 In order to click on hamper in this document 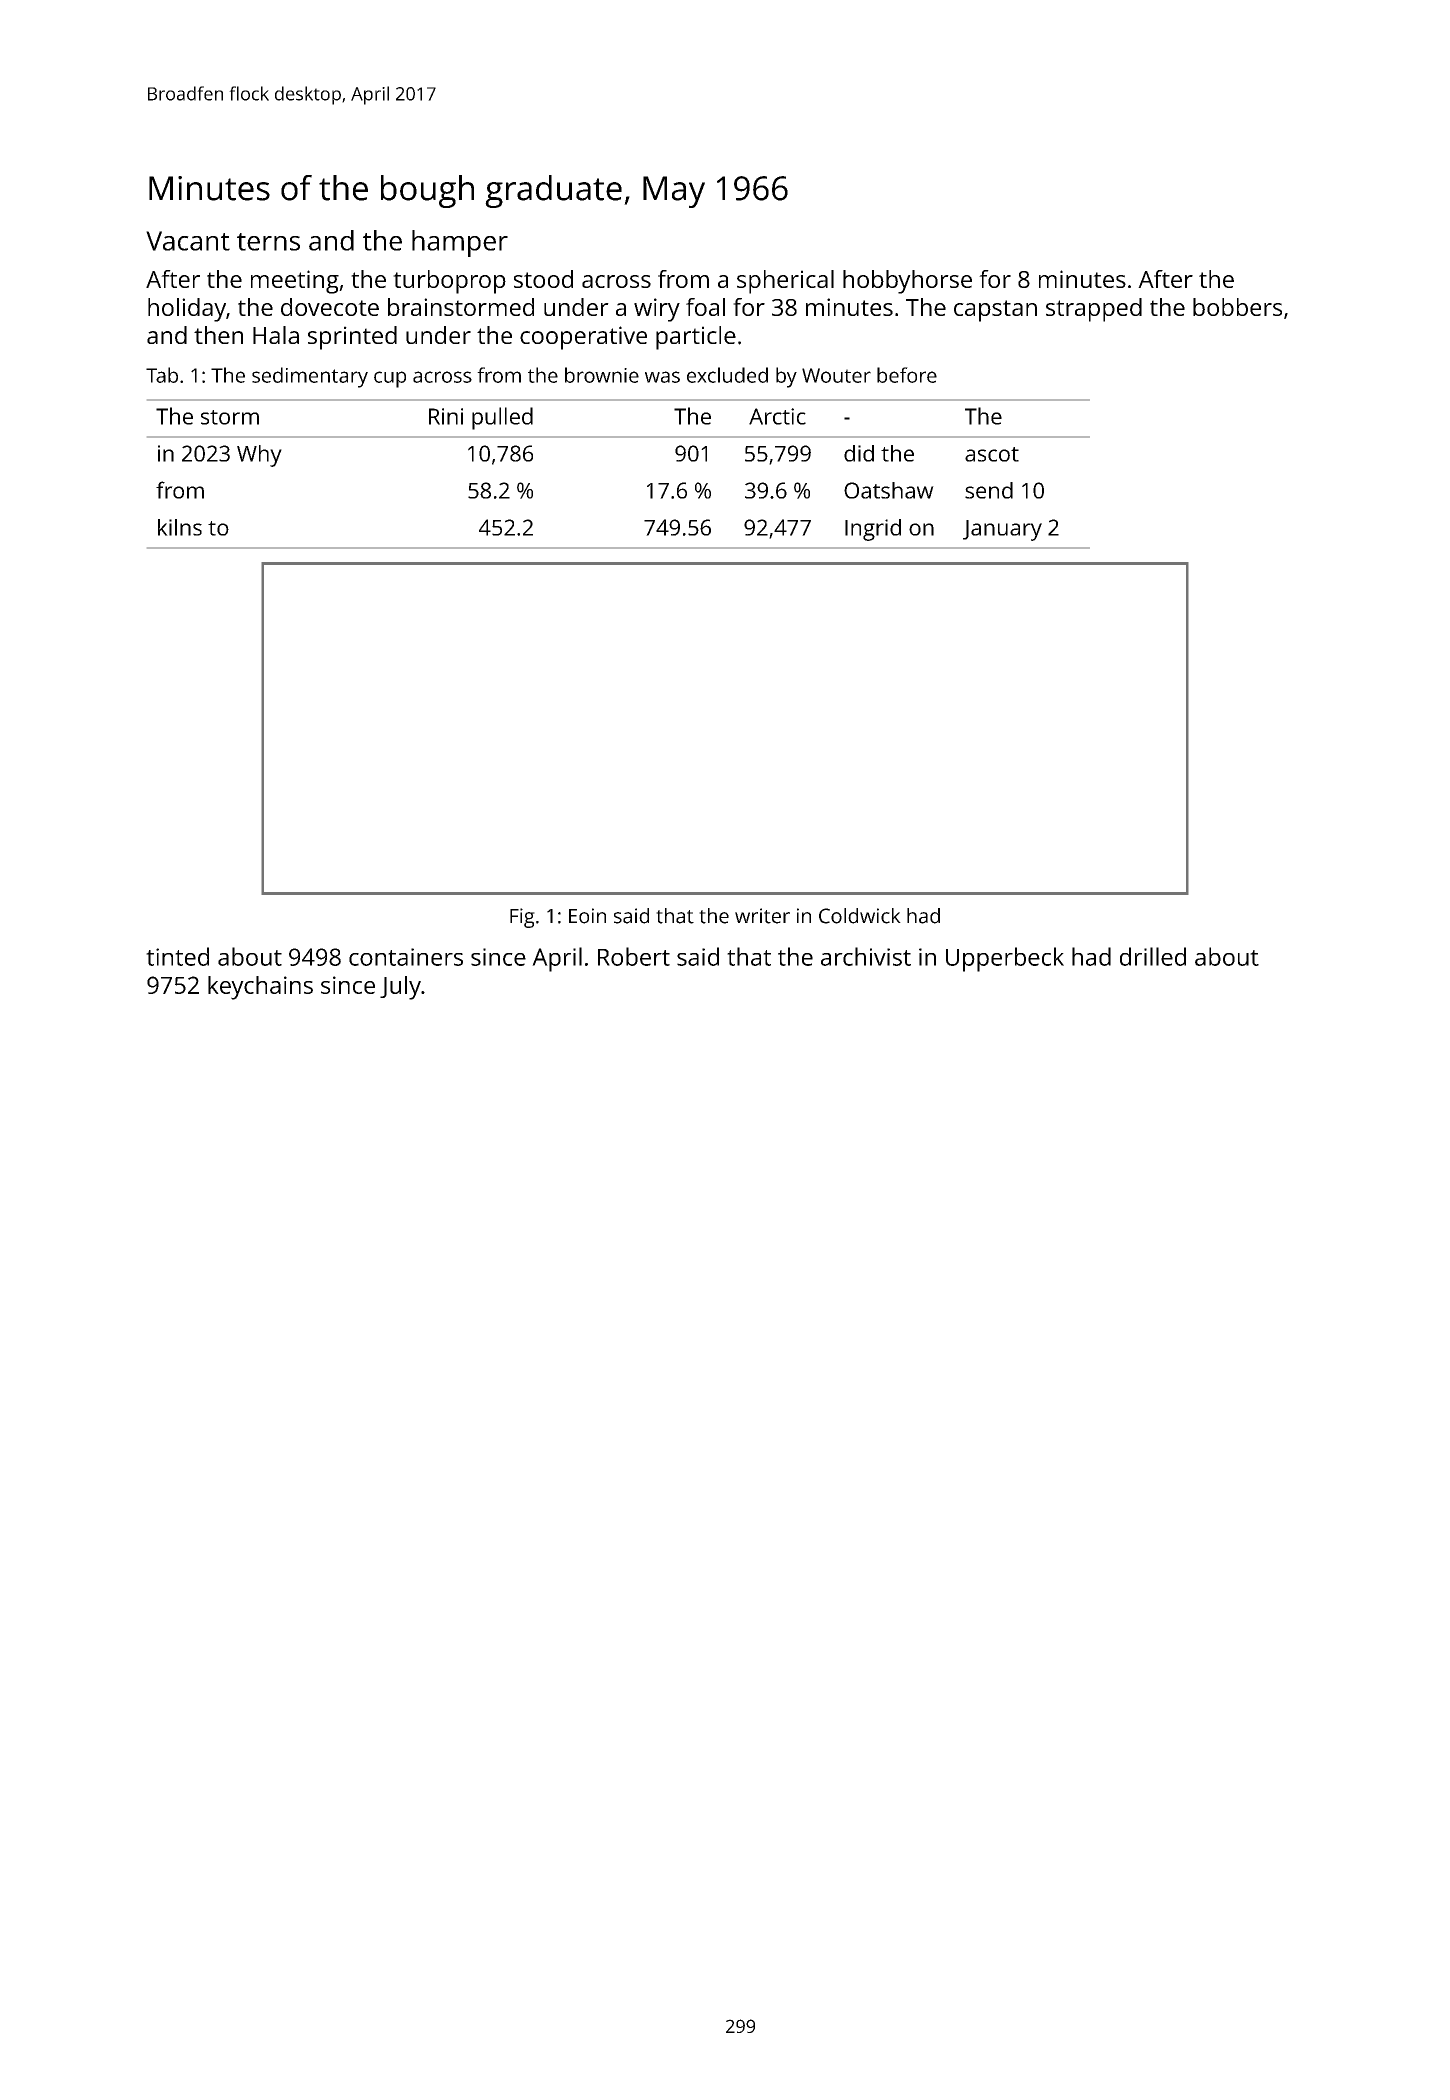, I will do `click(460, 243)`.
